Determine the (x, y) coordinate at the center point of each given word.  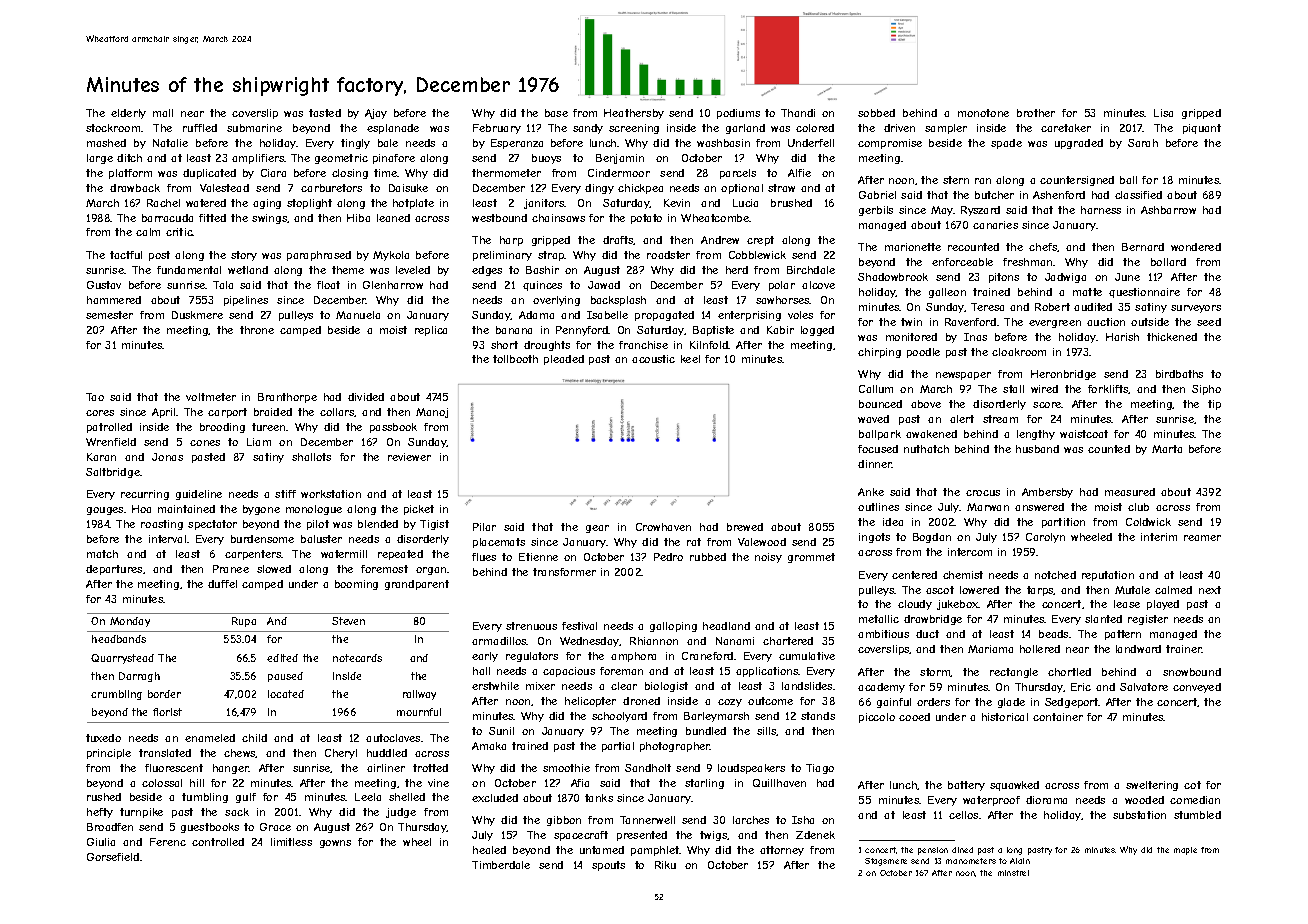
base (556, 113)
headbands (119, 639)
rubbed (708, 557)
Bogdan (932, 538)
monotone (983, 113)
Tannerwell (647, 820)
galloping (673, 627)
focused (878, 449)
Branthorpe (287, 398)
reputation (1108, 576)
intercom (970, 552)
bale (388, 143)
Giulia (101, 842)
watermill (344, 554)
